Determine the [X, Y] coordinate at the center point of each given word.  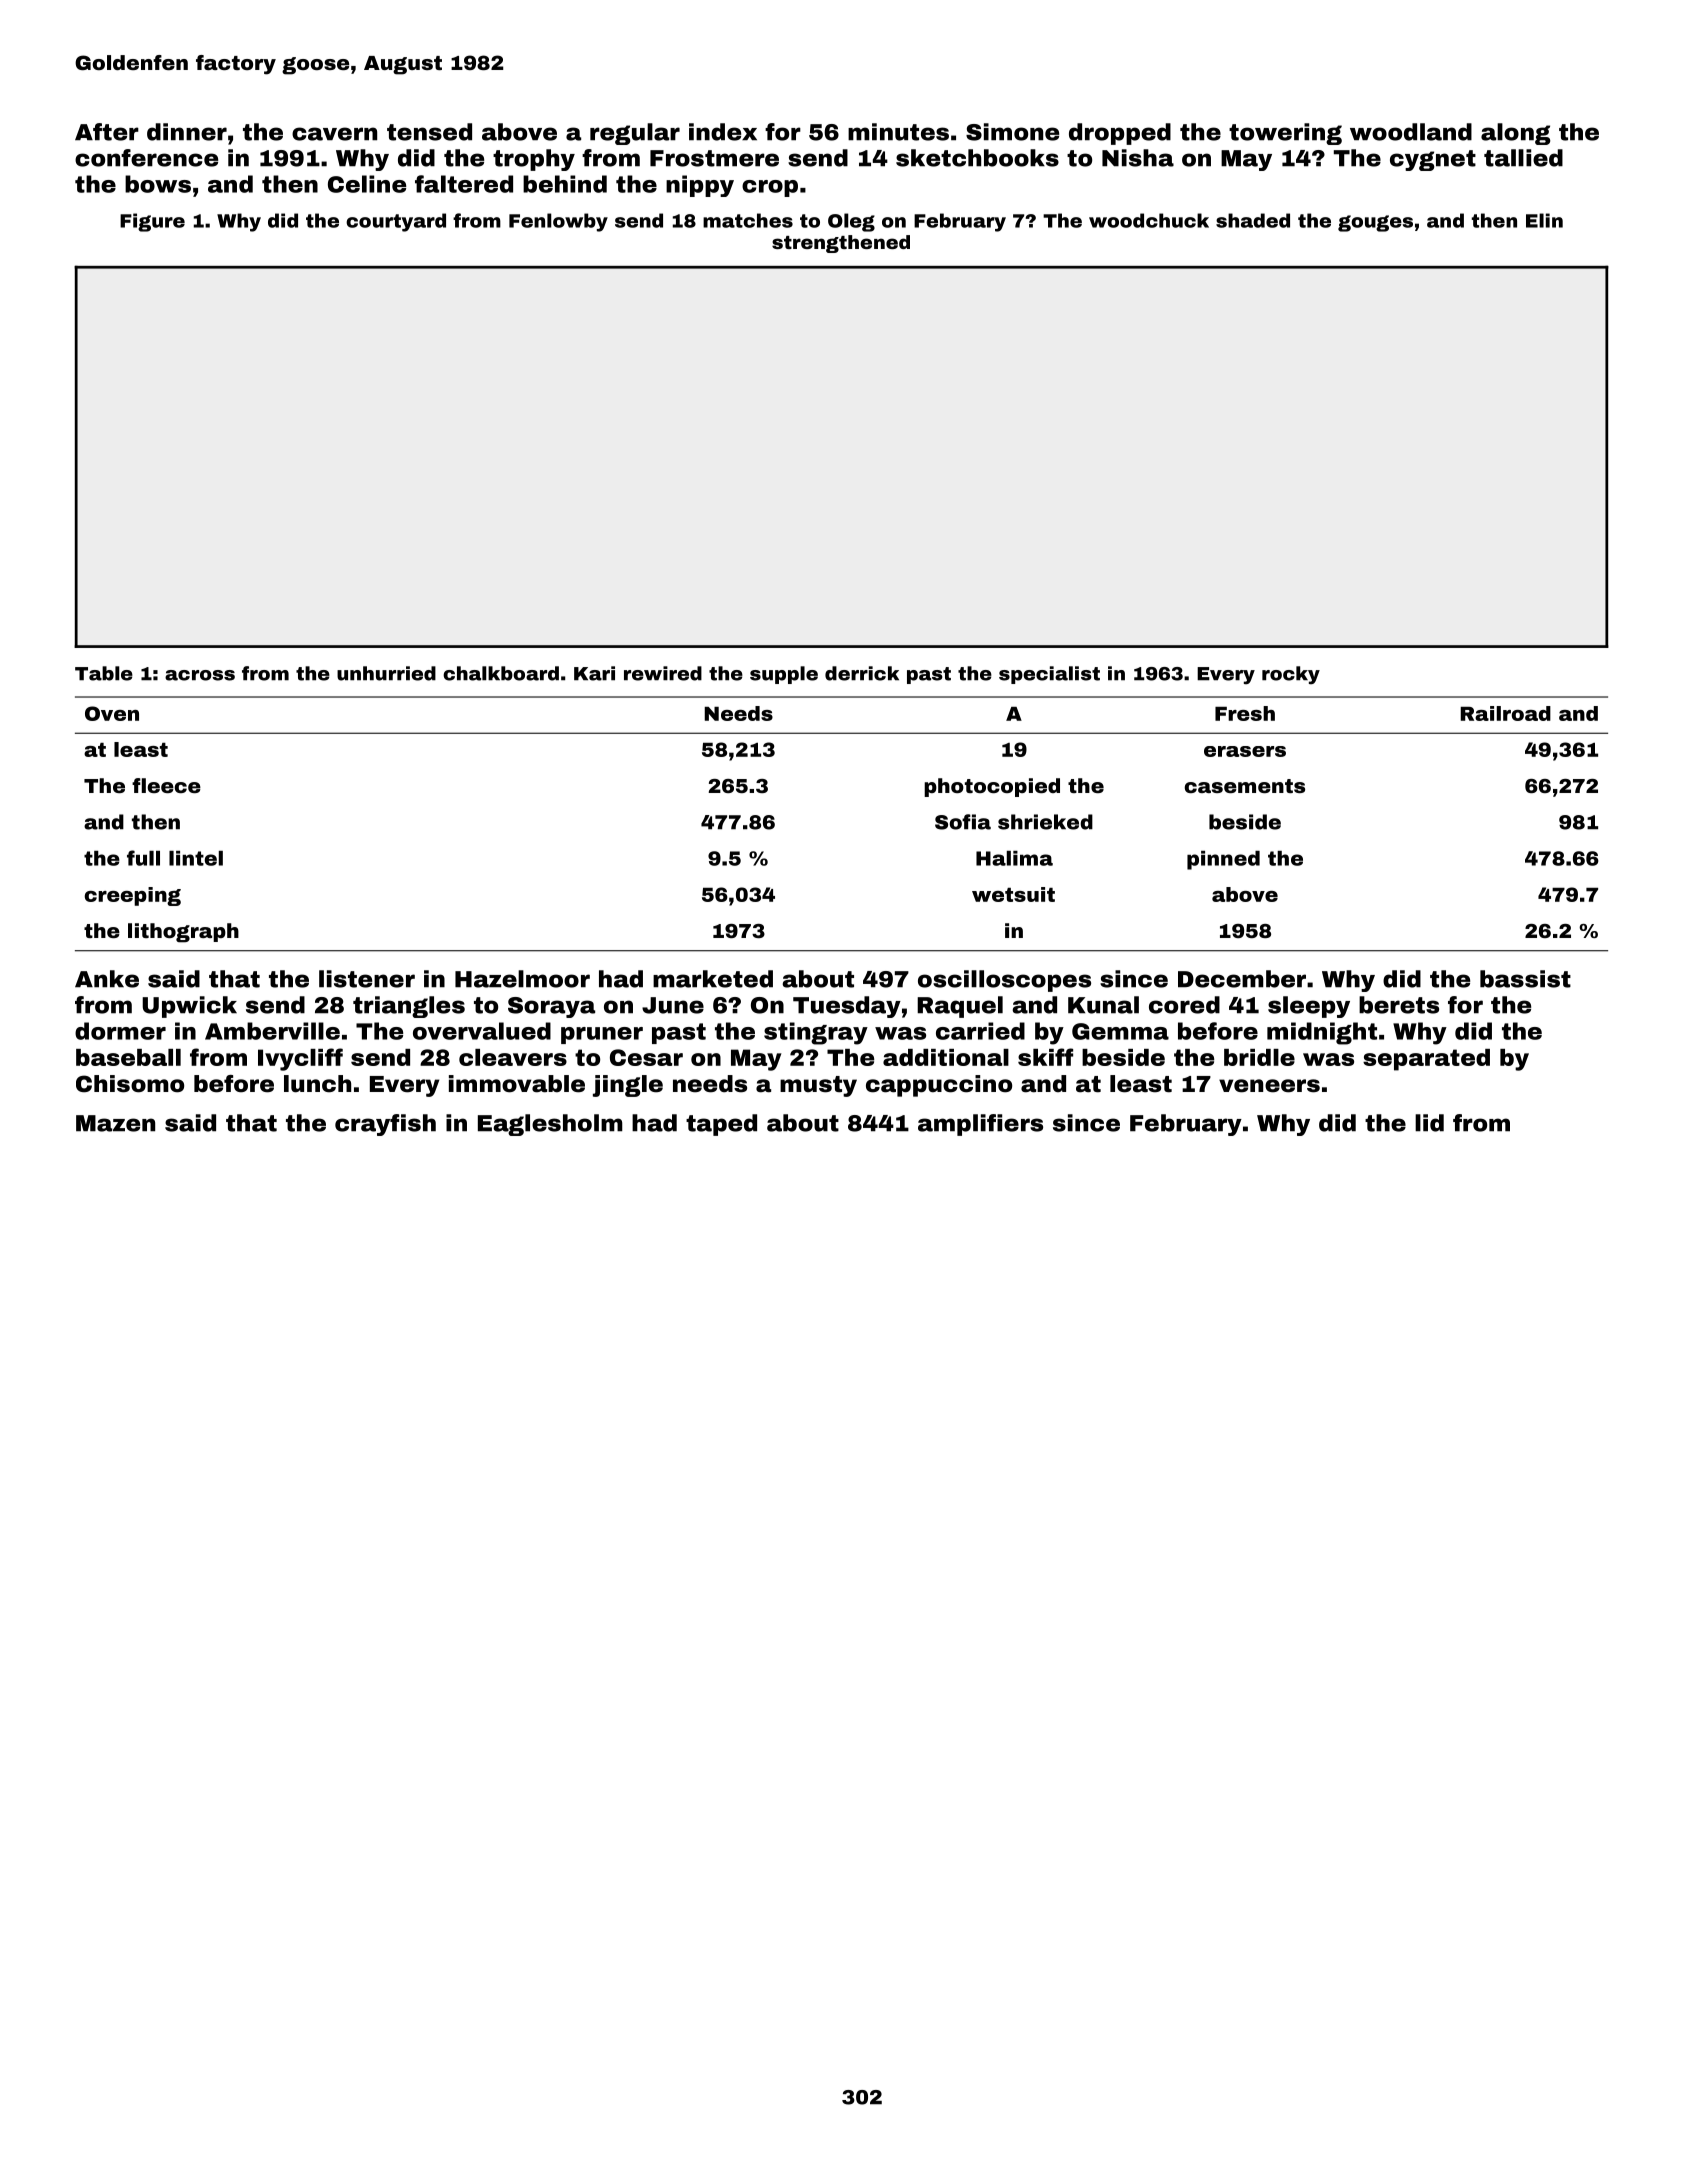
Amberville [272, 1031]
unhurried [386, 673]
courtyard [396, 222]
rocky [1291, 675]
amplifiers [980, 1125]
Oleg [851, 222]
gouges [1375, 223]
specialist [1049, 675]
